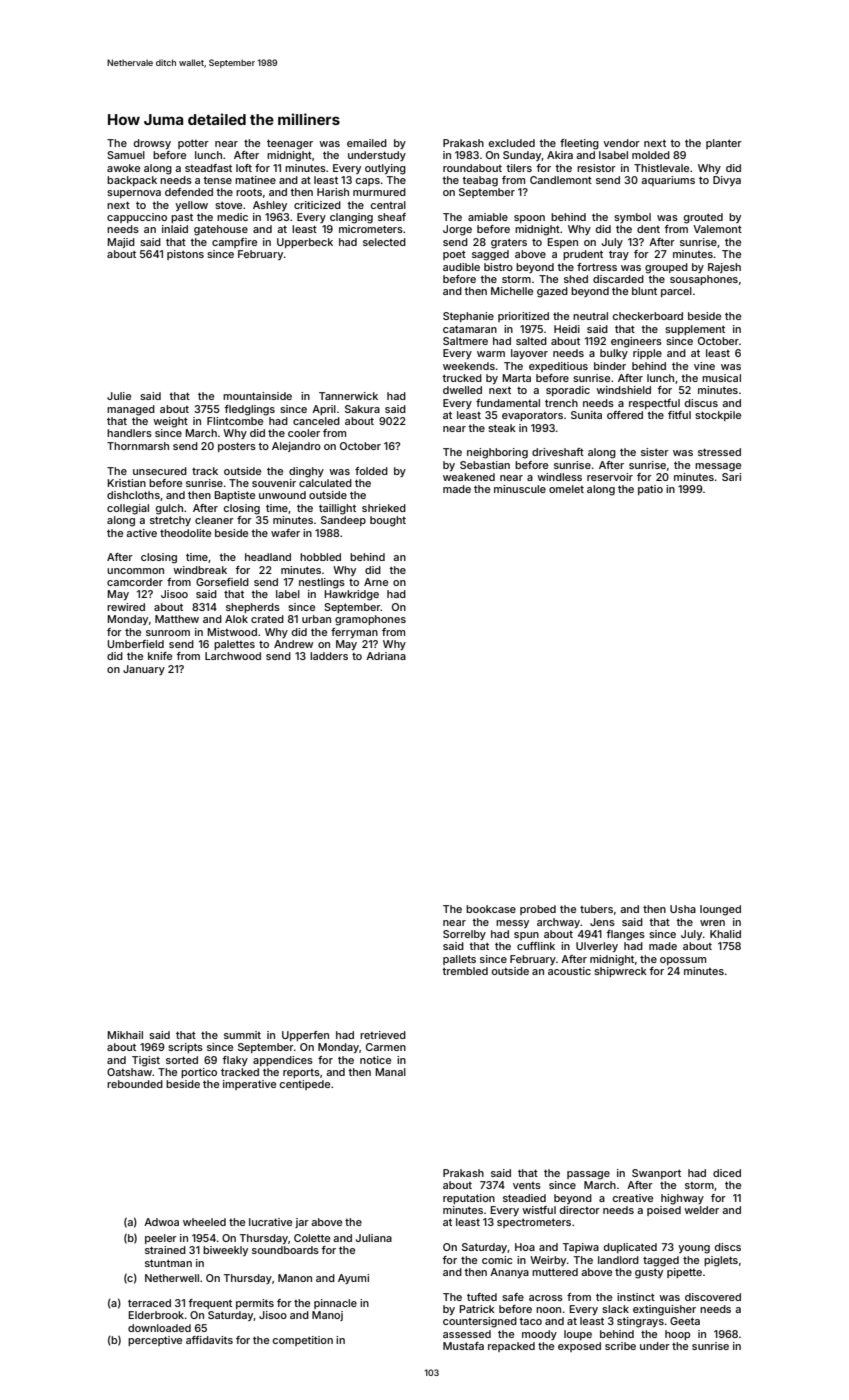 The image size is (849, 1400). What do you see at coordinates (566, 489) in the screenshot?
I see `omelet` at bounding box center [566, 489].
